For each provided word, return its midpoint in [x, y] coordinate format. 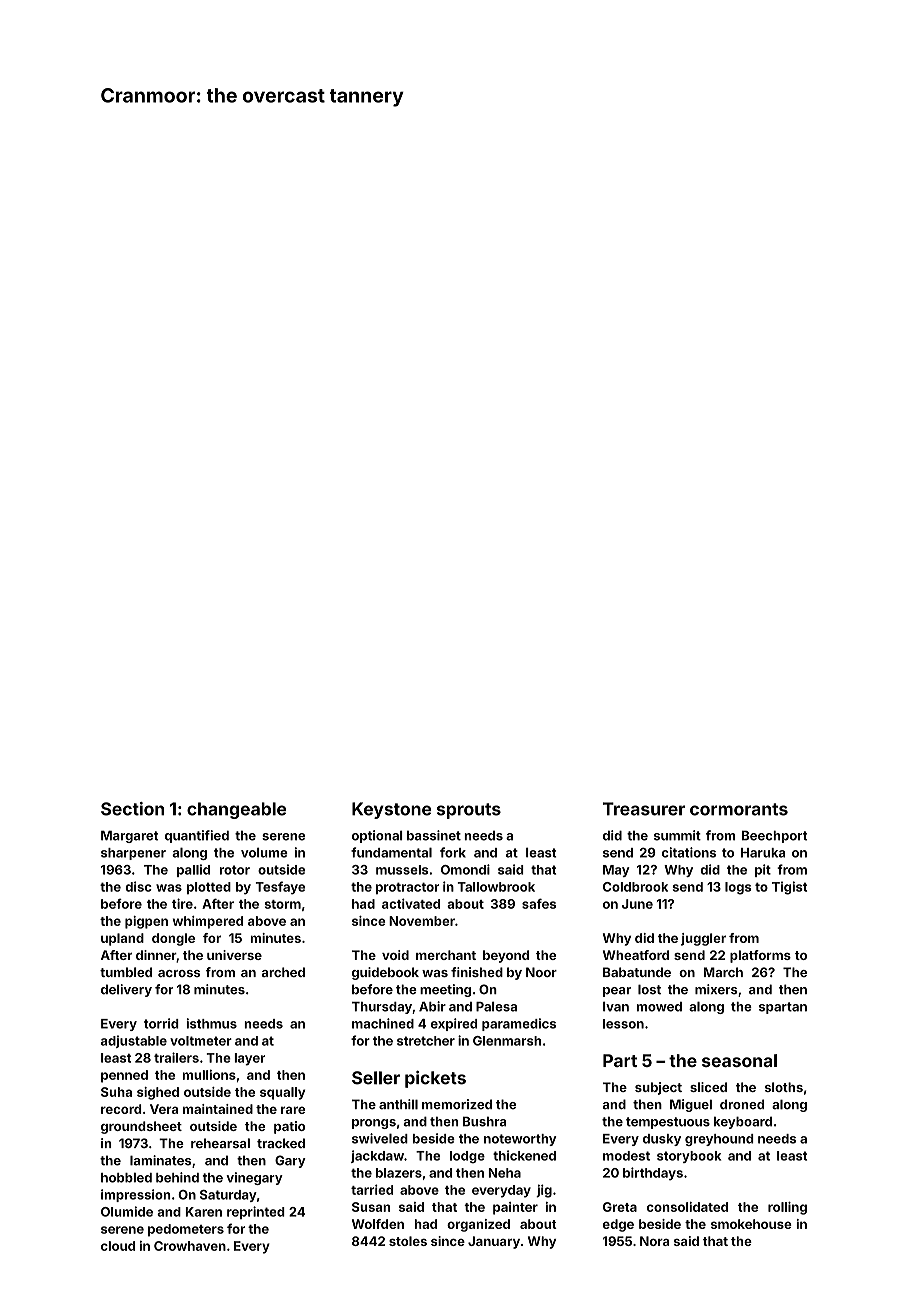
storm [283, 904]
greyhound [719, 1140]
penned [124, 1076]
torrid [161, 1023]
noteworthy [520, 1140]
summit [677, 835]
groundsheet [141, 1127]
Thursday [382, 1008]
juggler [703, 939]
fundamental [391, 852]
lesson [623, 1024]
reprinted [256, 1212]
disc [139, 886]
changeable [236, 810]
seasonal [739, 1060]
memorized [457, 1104]
